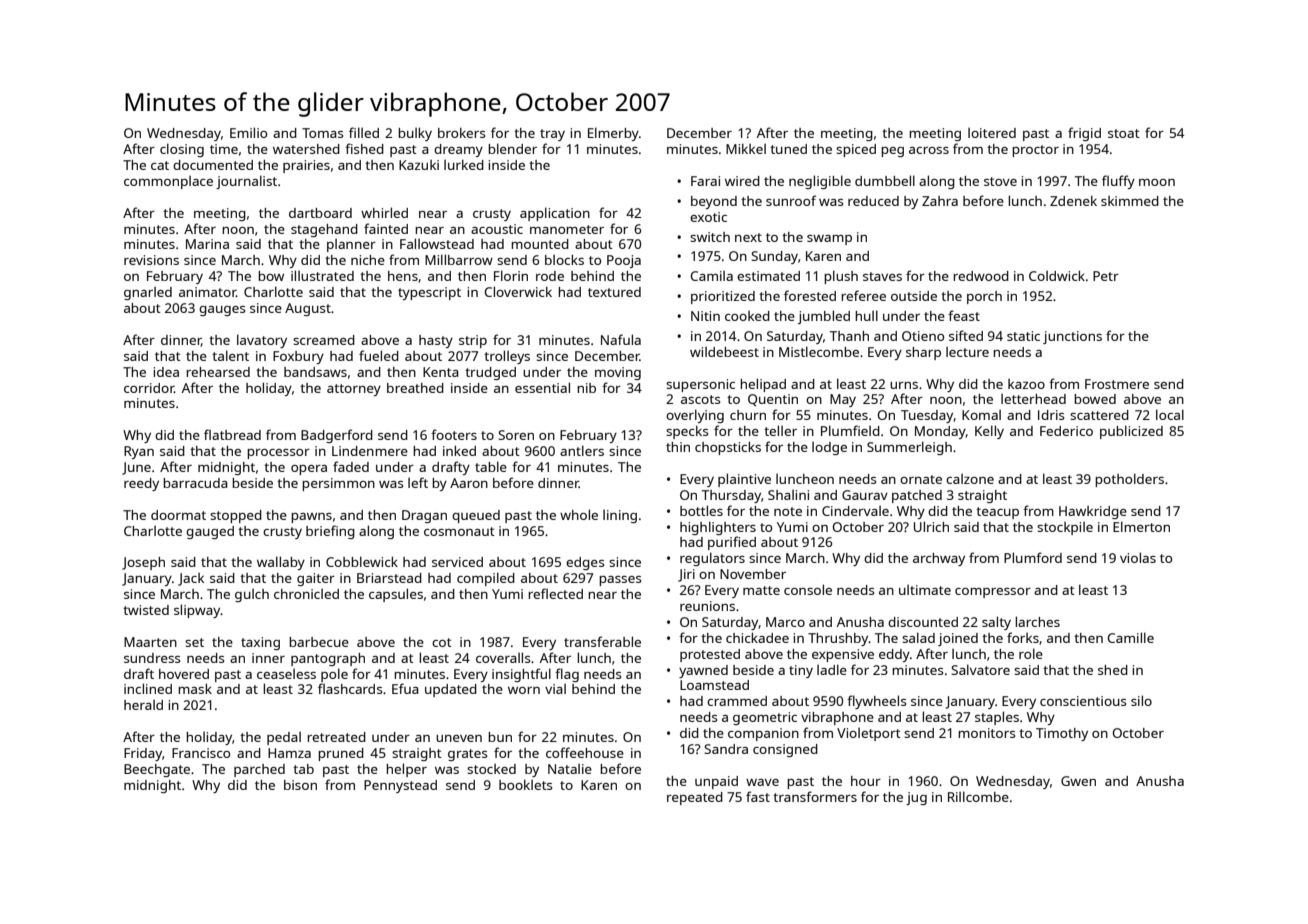 This document has width=1308, height=924. Describe the element at coordinates (152, 658) in the document. I see `sundress` at that location.
